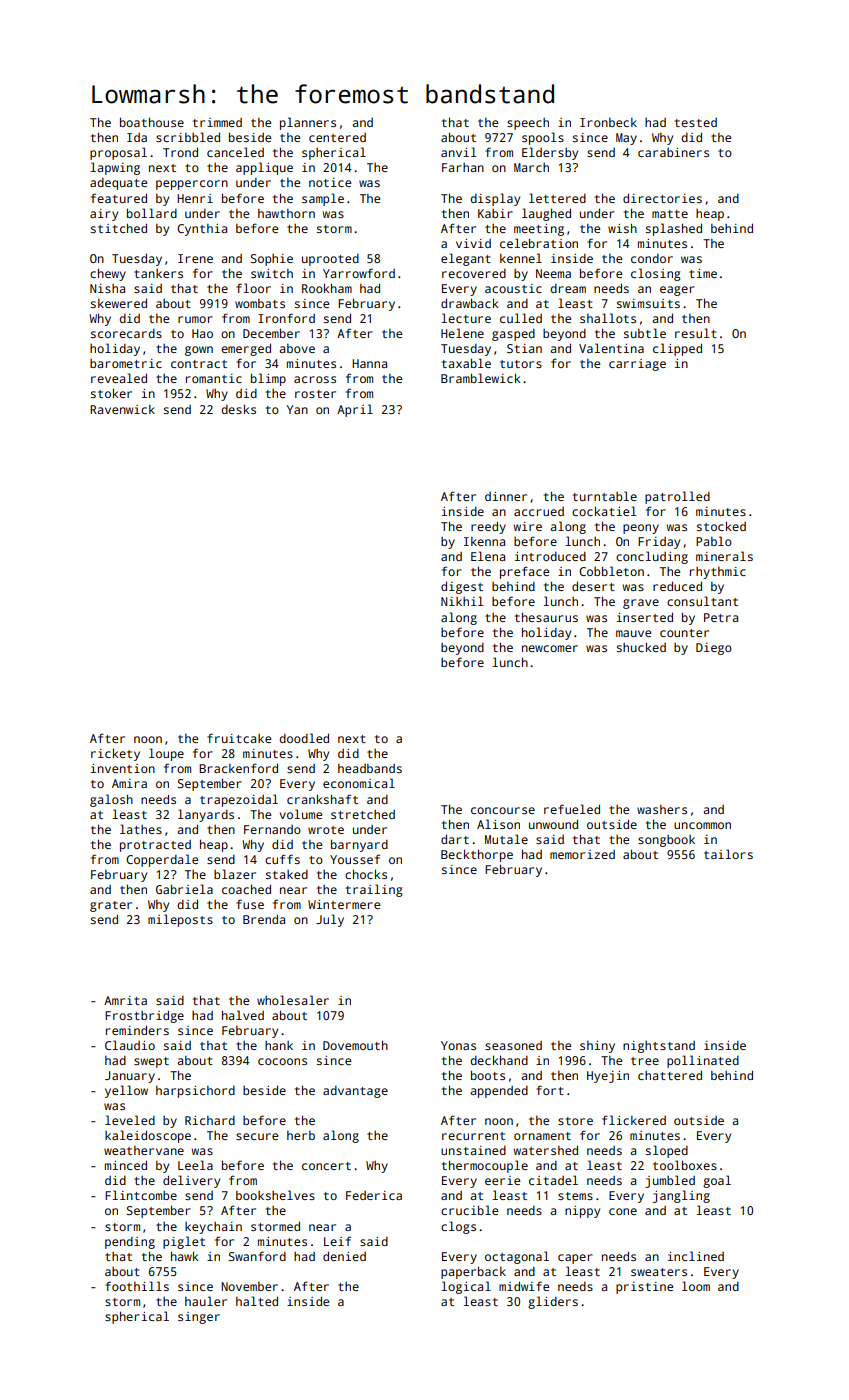 Image resolution: width=849 pixels, height=1400 pixels. I want to click on sweaters, so click(659, 1272).
